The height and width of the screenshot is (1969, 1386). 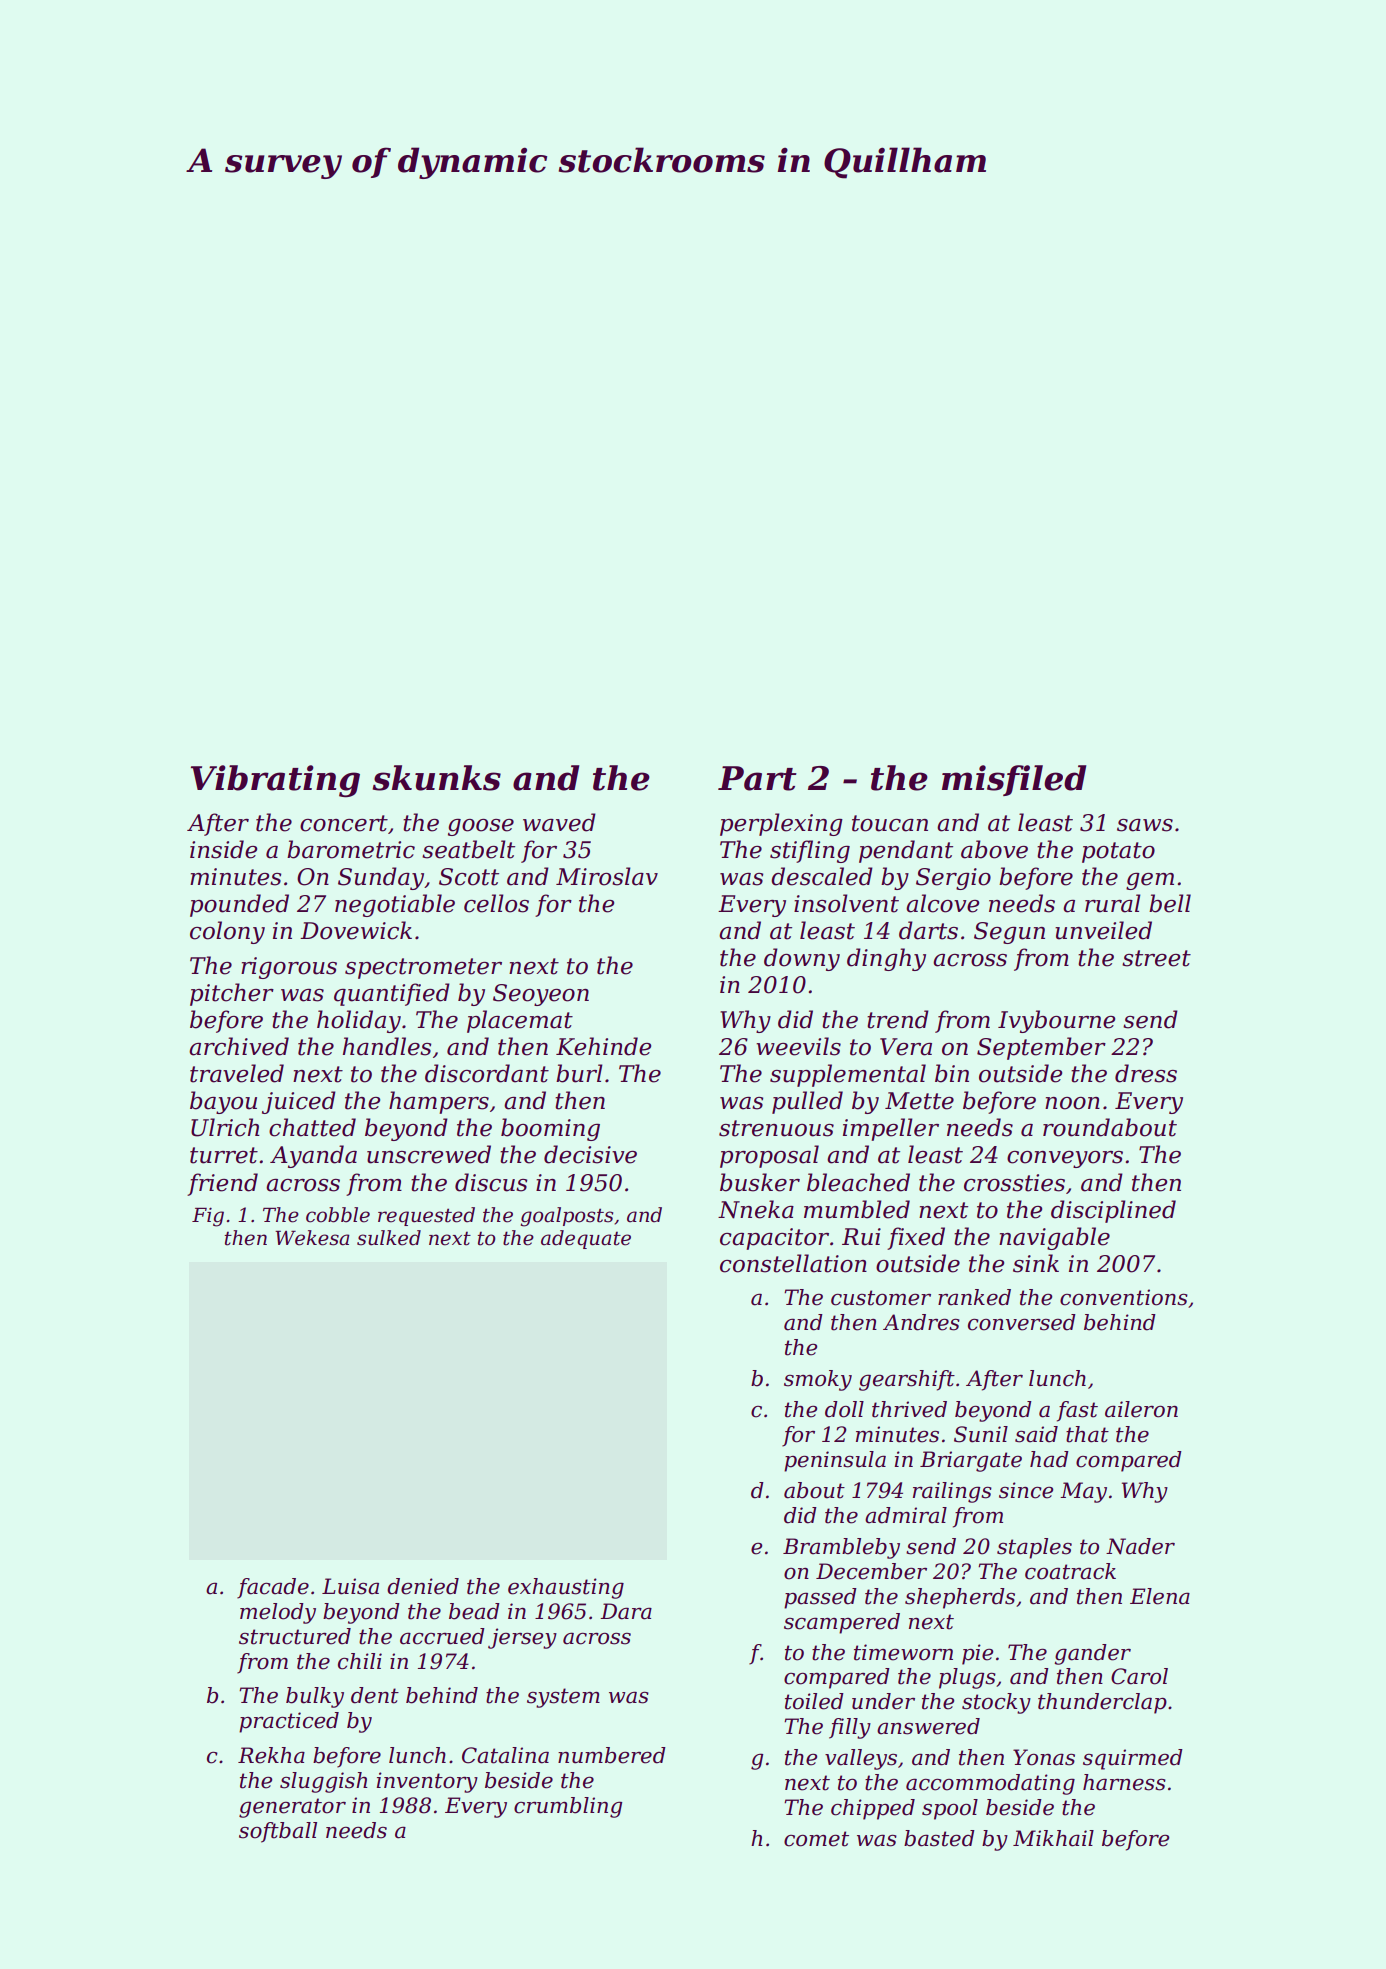 I want to click on street, so click(x=1156, y=958).
